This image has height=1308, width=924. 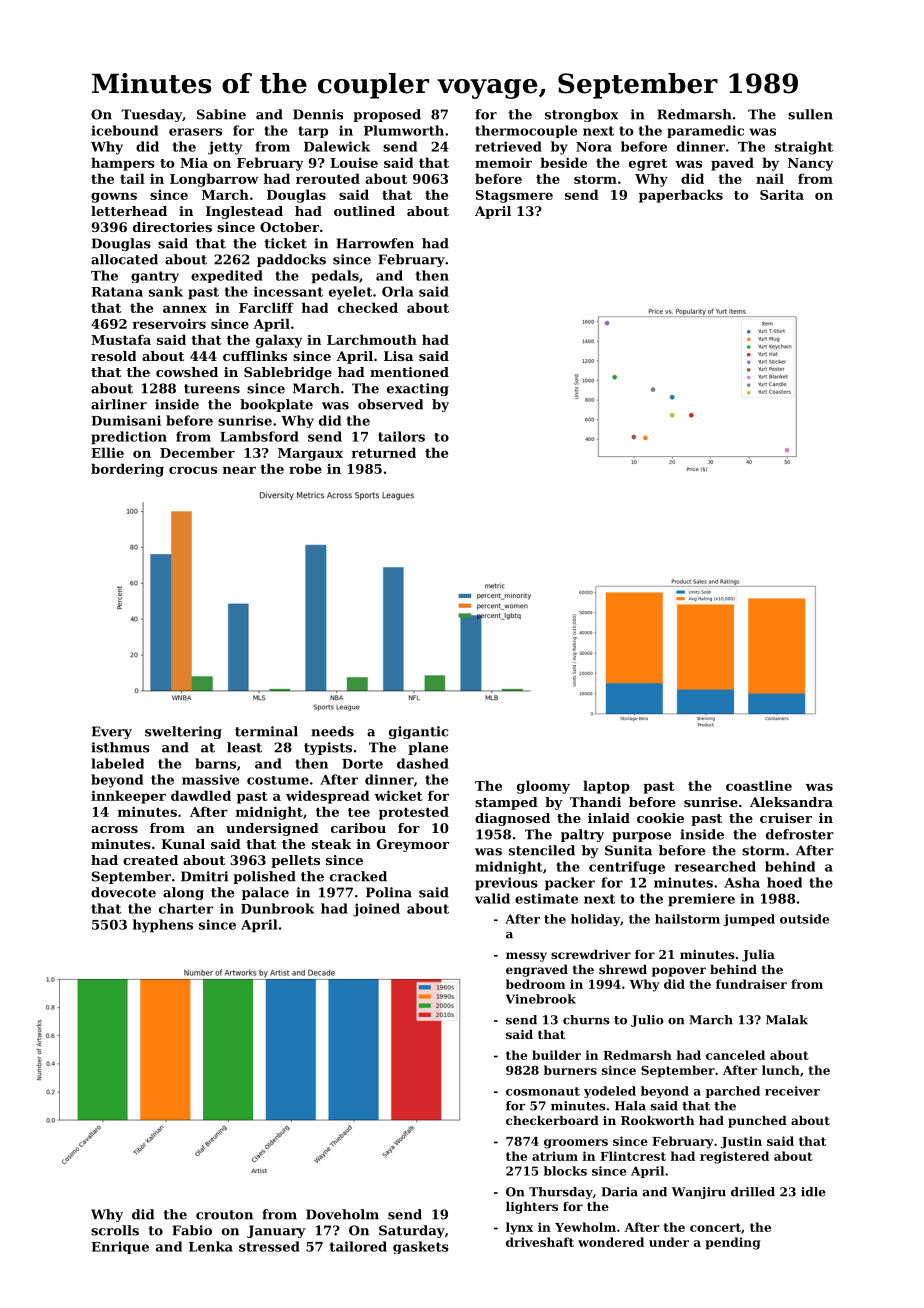 I want to click on exacting, so click(x=418, y=389).
